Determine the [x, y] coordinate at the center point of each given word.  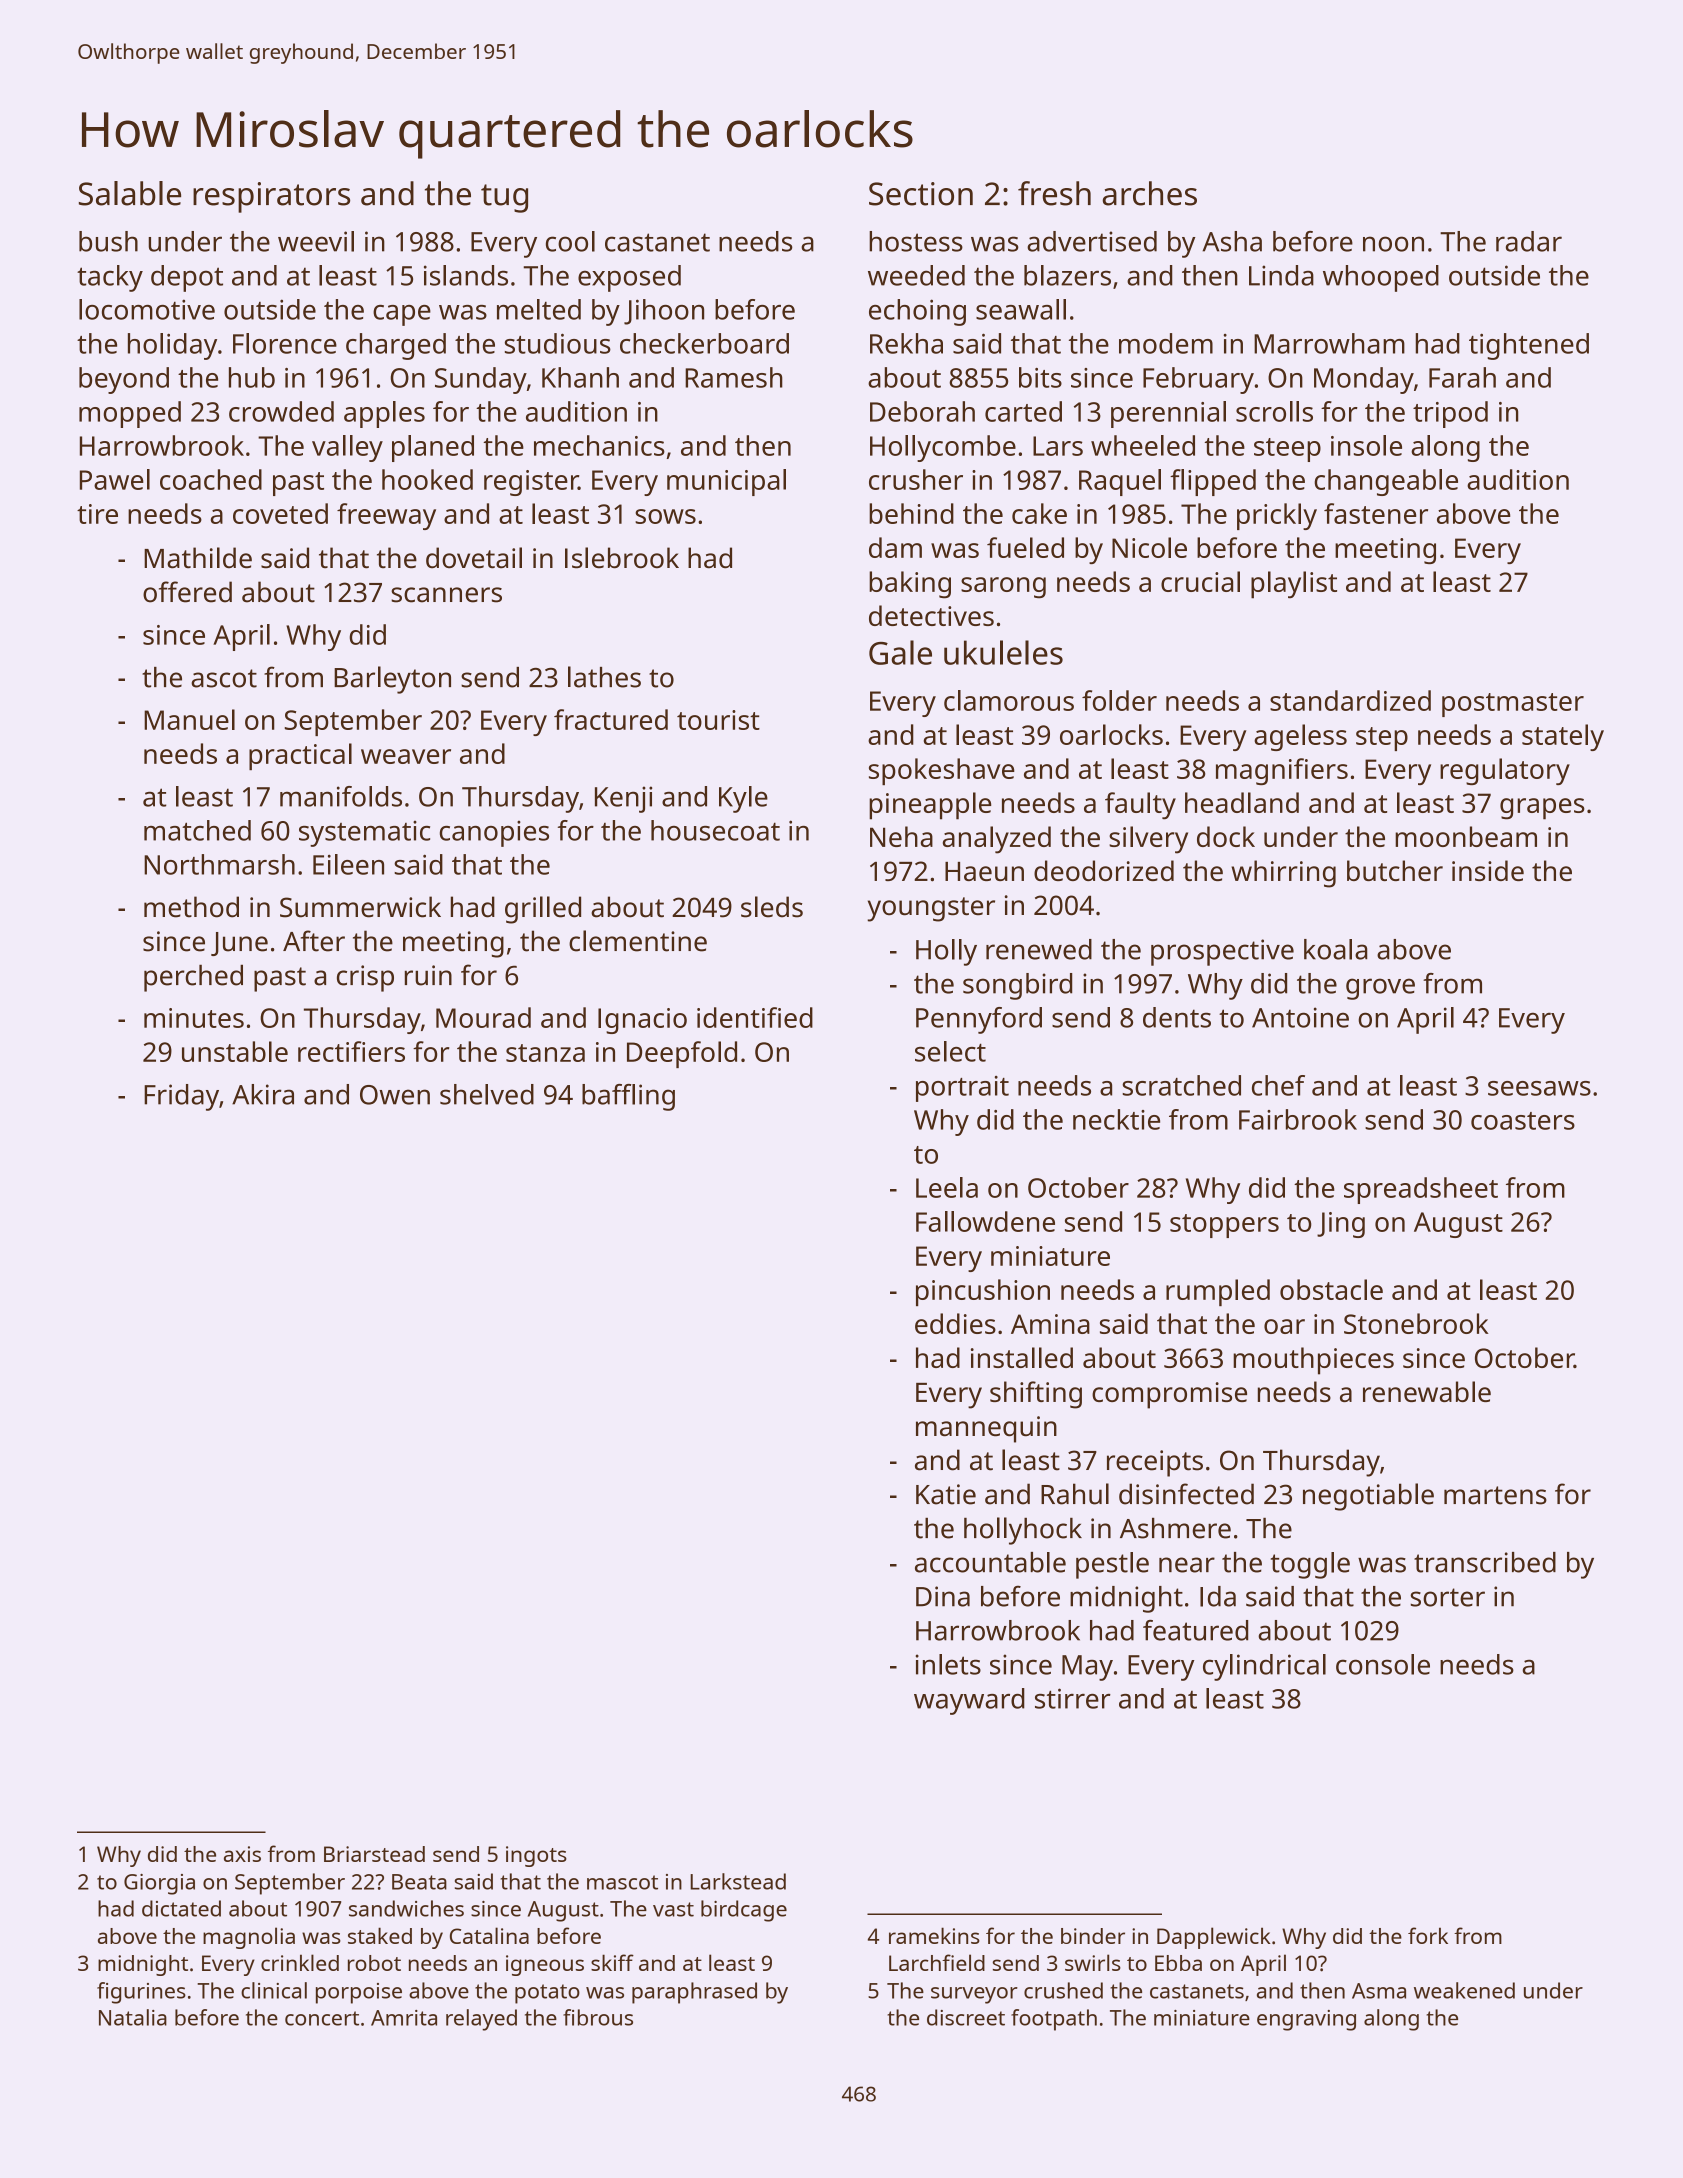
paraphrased [694, 1993]
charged [396, 346]
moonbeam [1466, 836]
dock [1226, 836]
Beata [419, 1882]
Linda [1281, 275]
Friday [181, 1097]
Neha [901, 836]
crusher [916, 479]
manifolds [341, 796]
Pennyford [979, 1020]
